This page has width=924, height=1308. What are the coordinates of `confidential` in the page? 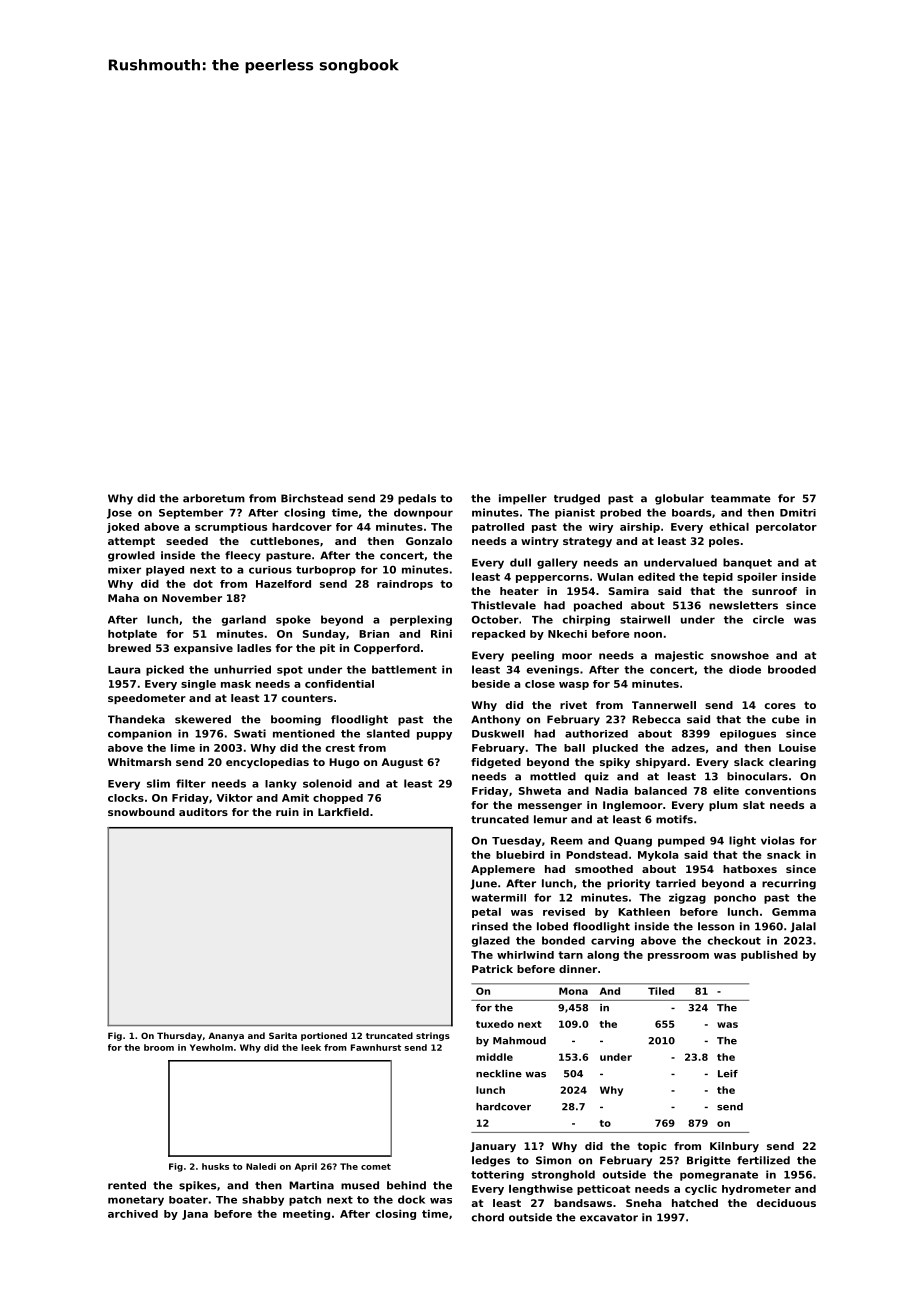 It's located at (339, 684).
